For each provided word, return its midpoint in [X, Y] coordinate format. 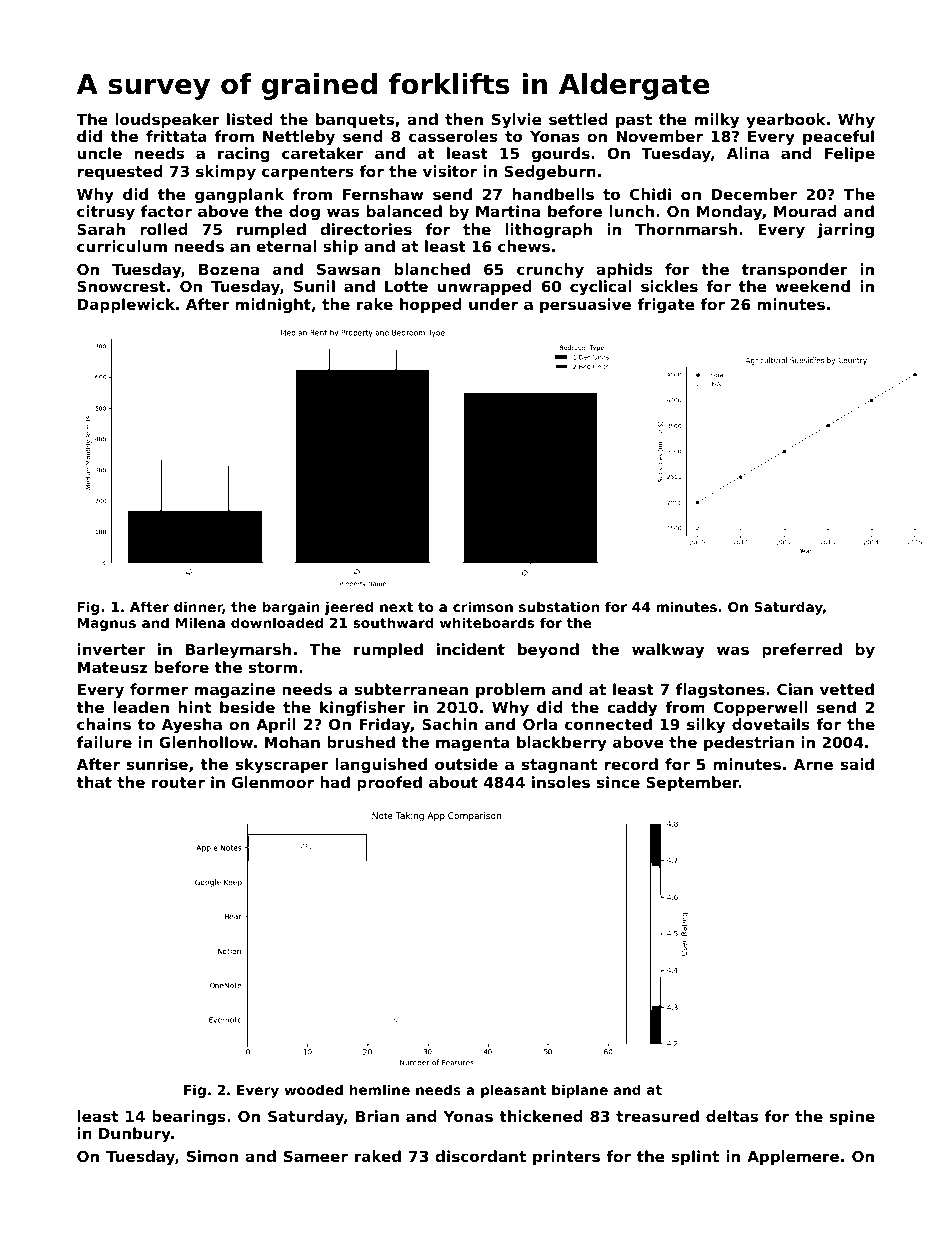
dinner [198, 607]
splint [695, 1157]
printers [566, 1157]
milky [717, 121]
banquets [355, 120]
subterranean [411, 689]
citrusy [106, 213]
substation [559, 606]
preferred [802, 650]
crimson [483, 606]
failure [104, 742]
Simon [212, 1156]
